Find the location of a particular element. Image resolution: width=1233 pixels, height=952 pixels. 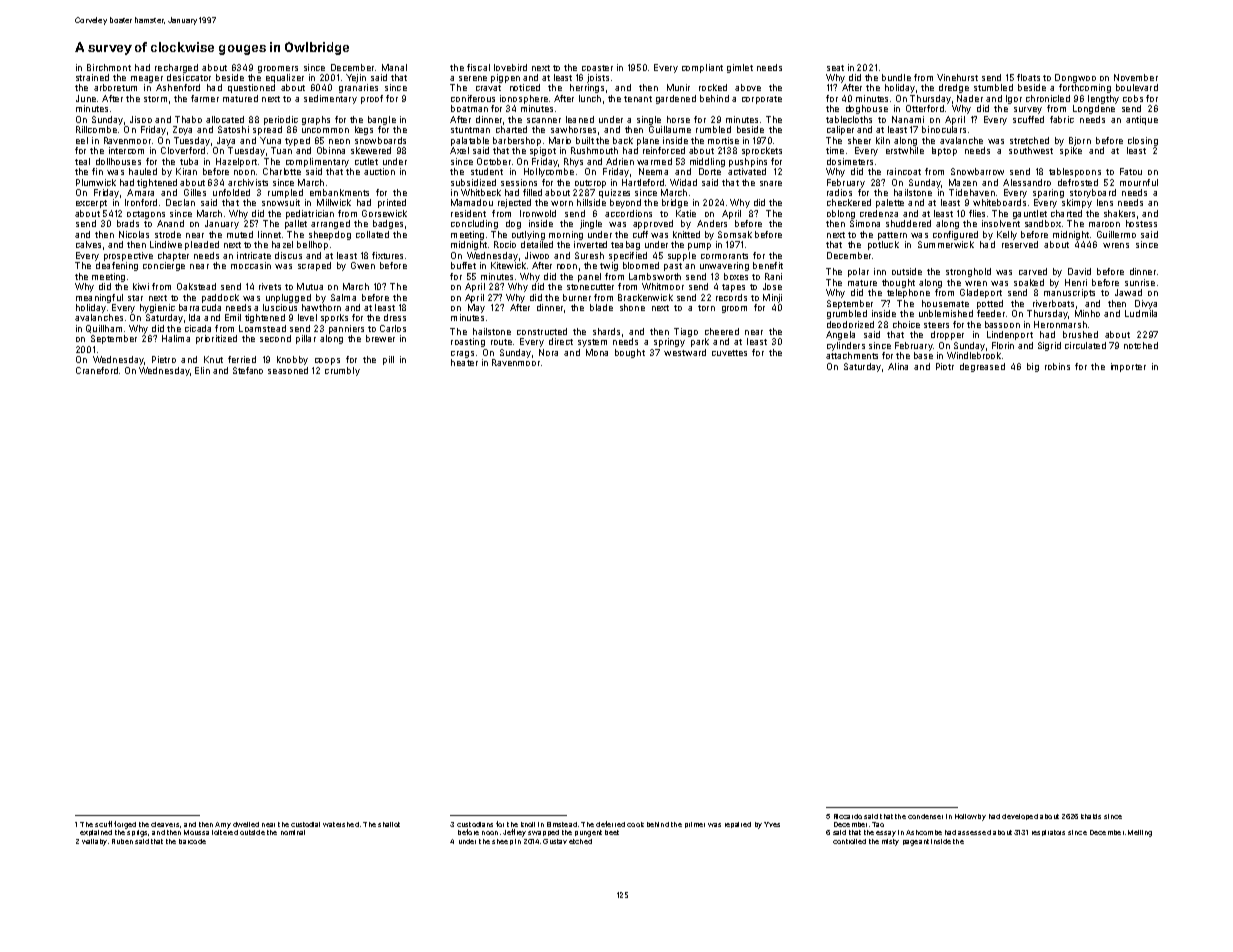

pageant is located at coordinates (916, 842).
